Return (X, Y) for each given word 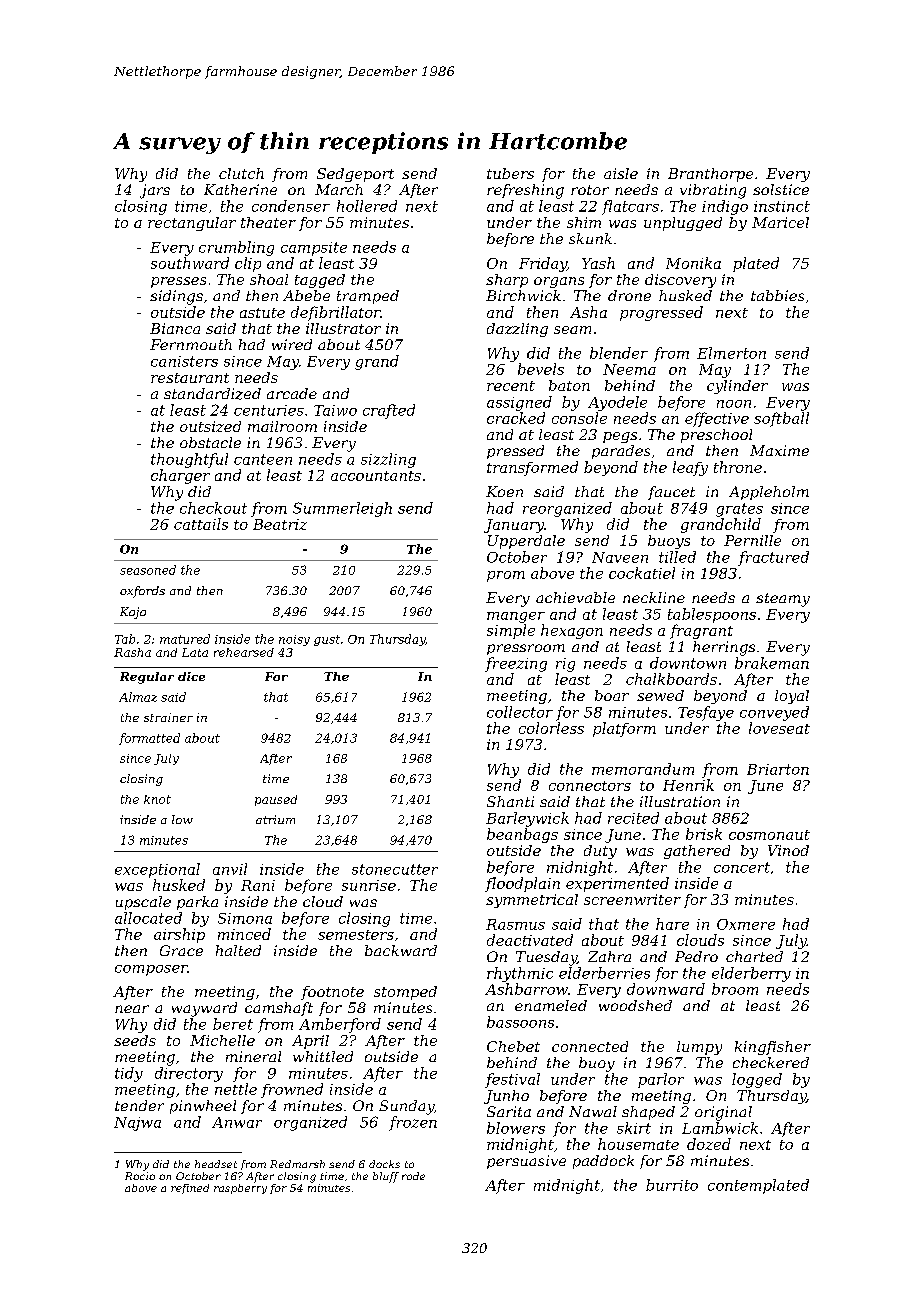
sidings (176, 297)
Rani (258, 885)
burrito (672, 1185)
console (579, 418)
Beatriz (280, 524)
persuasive (526, 1162)
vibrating (713, 191)
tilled (677, 557)
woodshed (635, 1005)
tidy (129, 1074)
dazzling (517, 330)
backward (401, 950)
